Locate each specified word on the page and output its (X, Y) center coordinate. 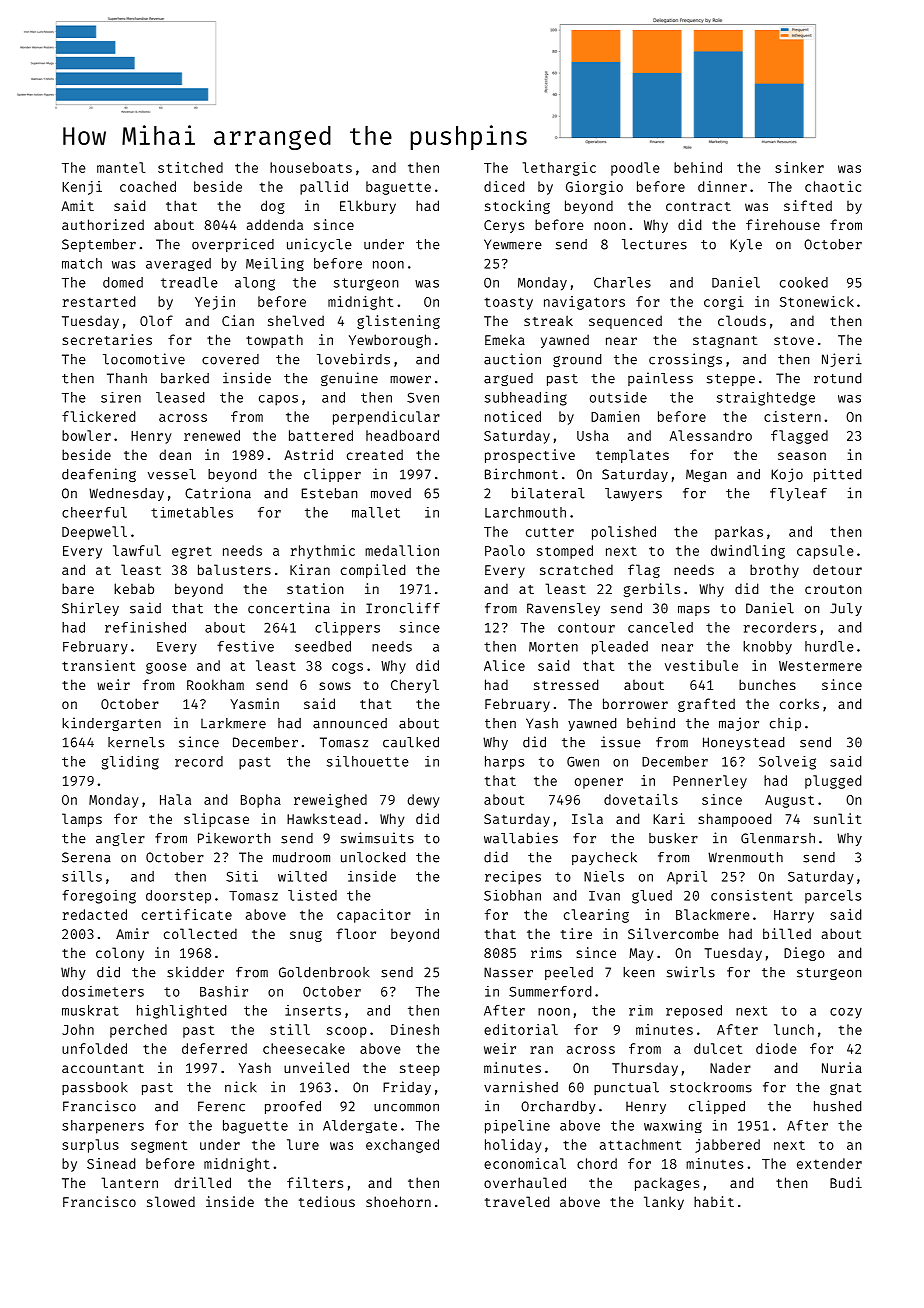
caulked (411, 742)
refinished (145, 627)
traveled (517, 1201)
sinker (799, 167)
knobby (767, 648)
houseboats (311, 167)
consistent (752, 895)
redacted (95, 914)
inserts (313, 1010)
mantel (121, 167)
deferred (214, 1048)
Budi (846, 1182)
